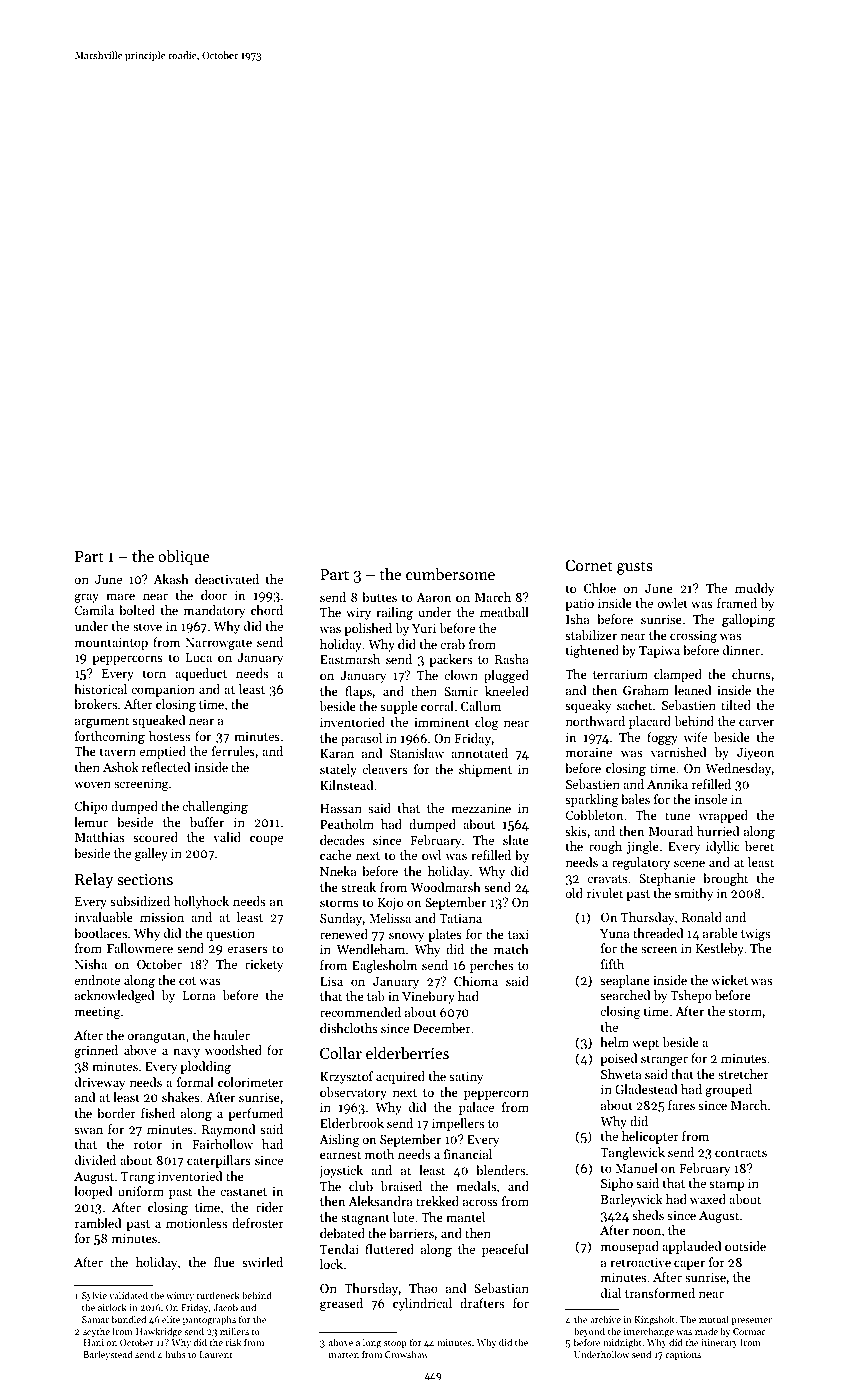 The image size is (849, 1400). Describe the element at coordinates (726, 1185) in the page. I see `stamp` at that location.
